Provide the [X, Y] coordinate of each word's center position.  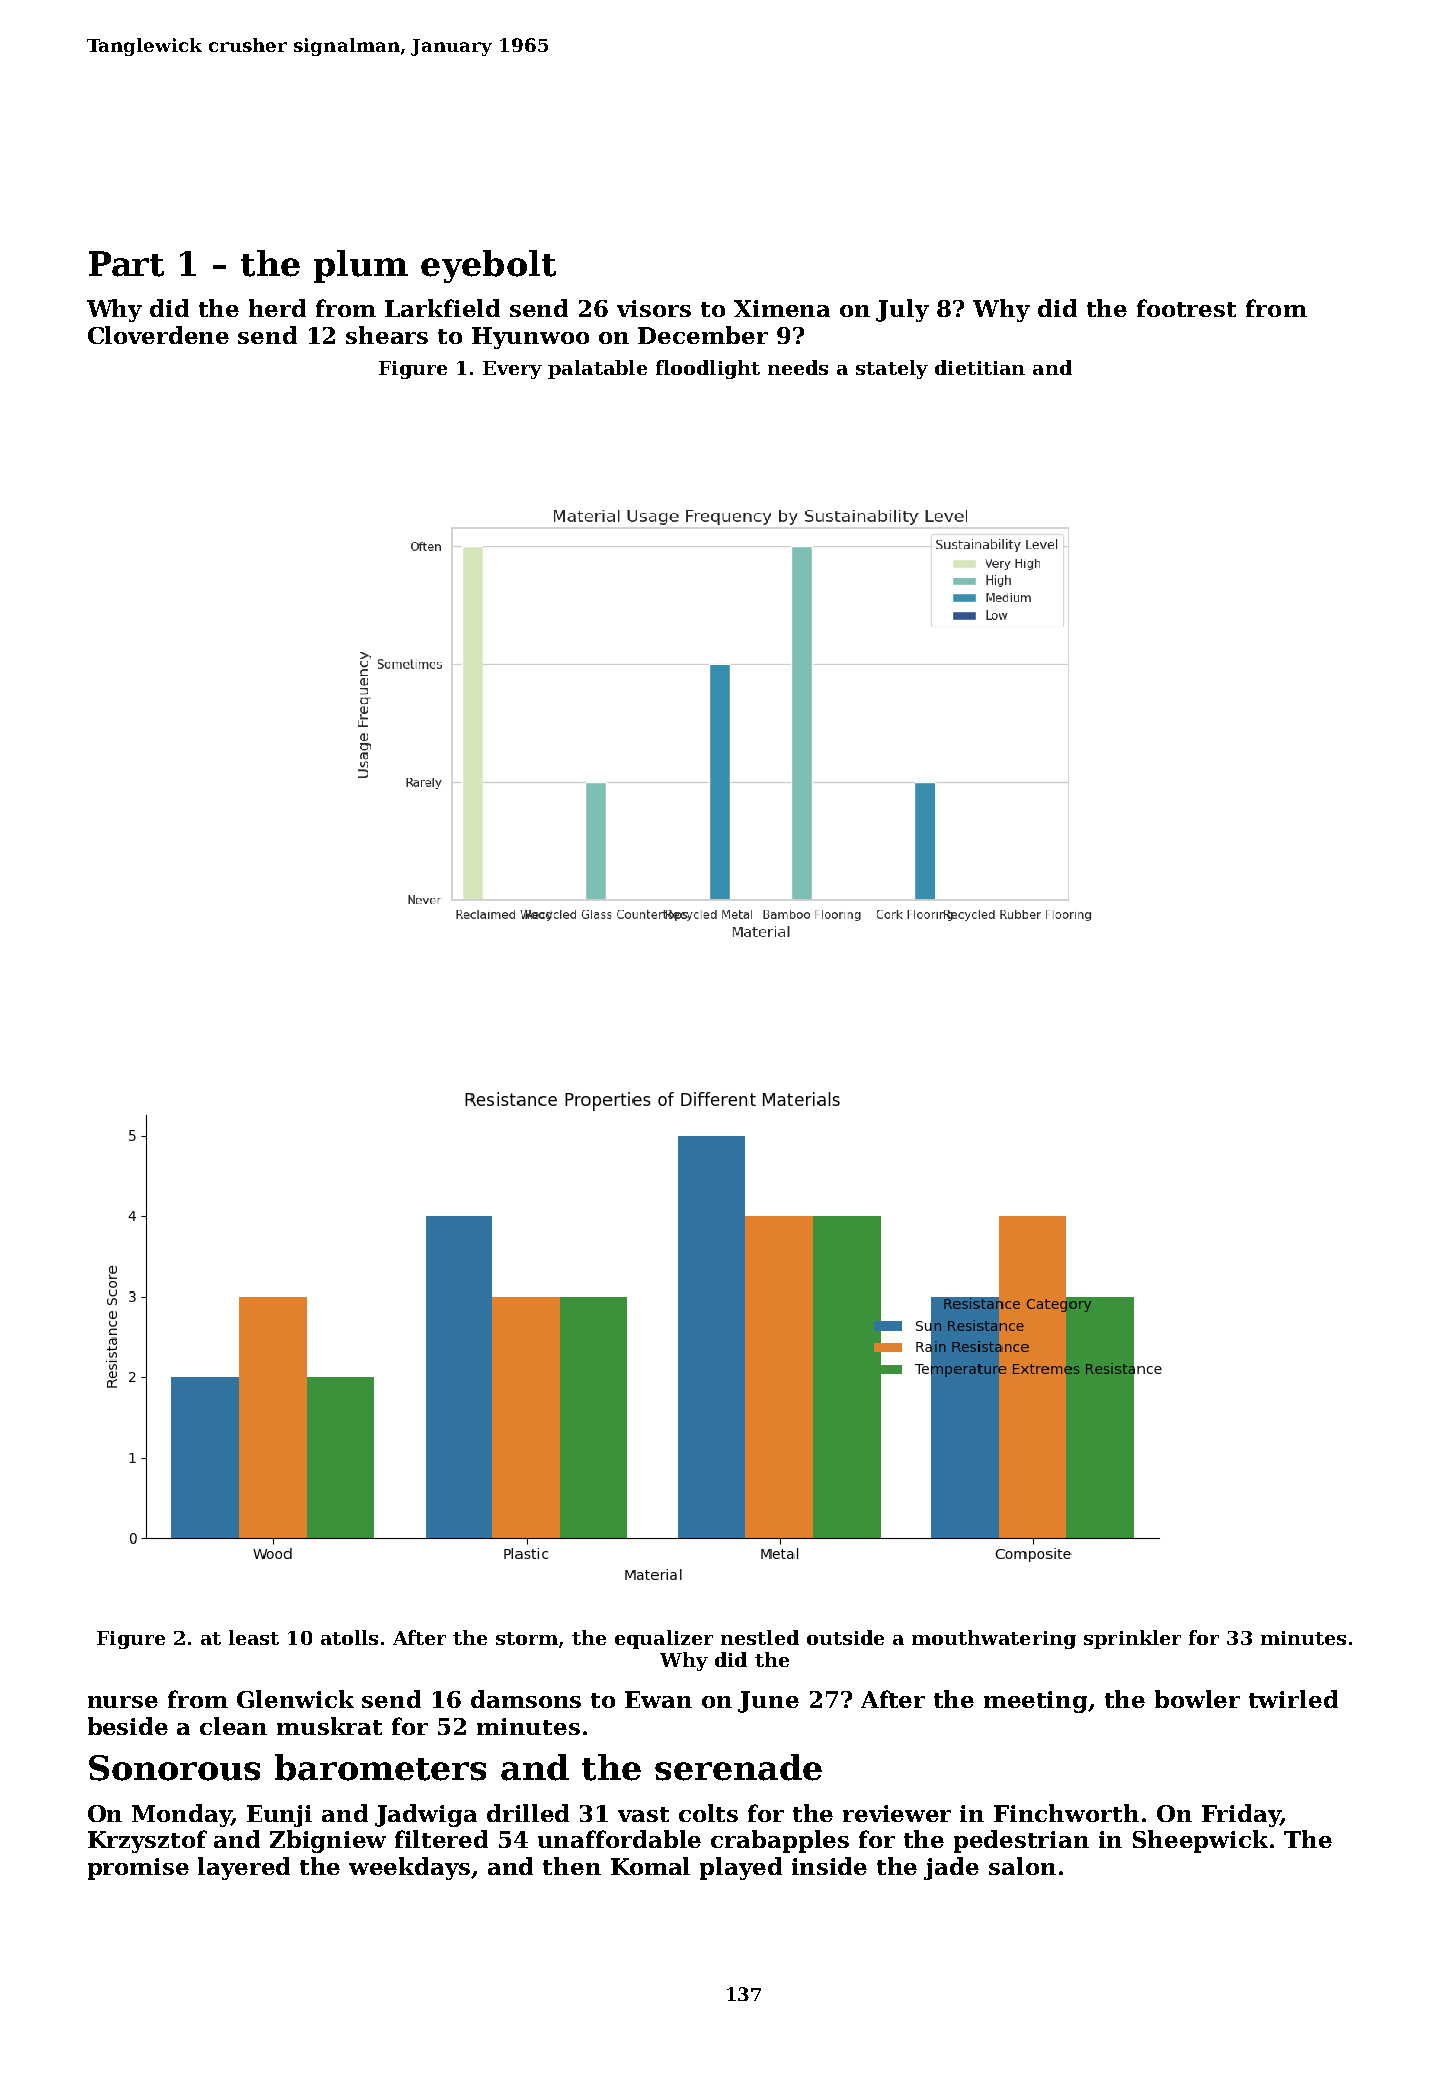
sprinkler [1132, 1639]
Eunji [279, 1816]
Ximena [782, 308]
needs [798, 367]
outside [845, 1637]
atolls [349, 1637]
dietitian [980, 367]
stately [892, 369]
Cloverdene [158, 335]
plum [361, 266]
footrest [1186, 308]
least [254, 1637]
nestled [760, 1637]
